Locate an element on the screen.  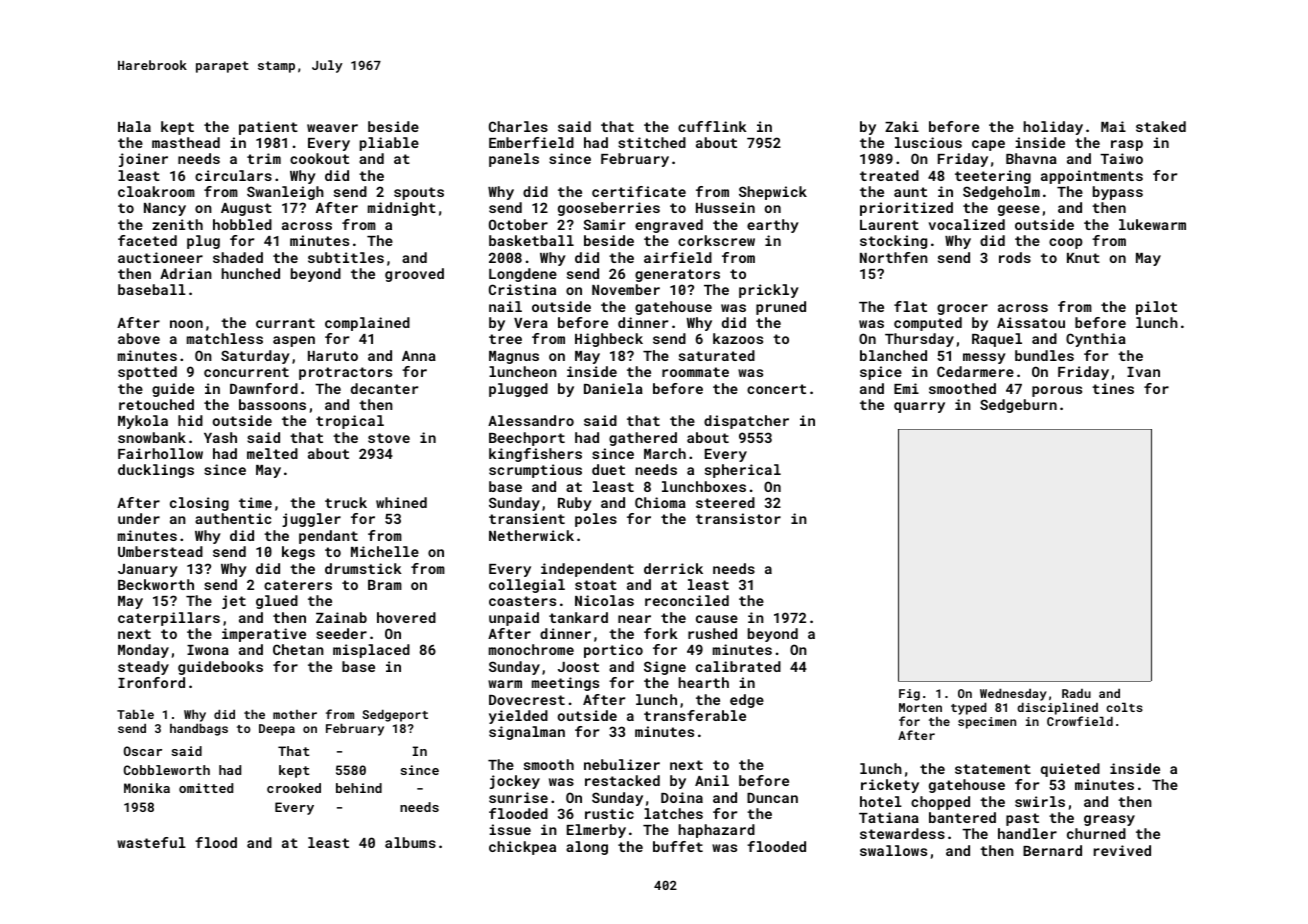
rods is located at coordinates (1015, 257).
